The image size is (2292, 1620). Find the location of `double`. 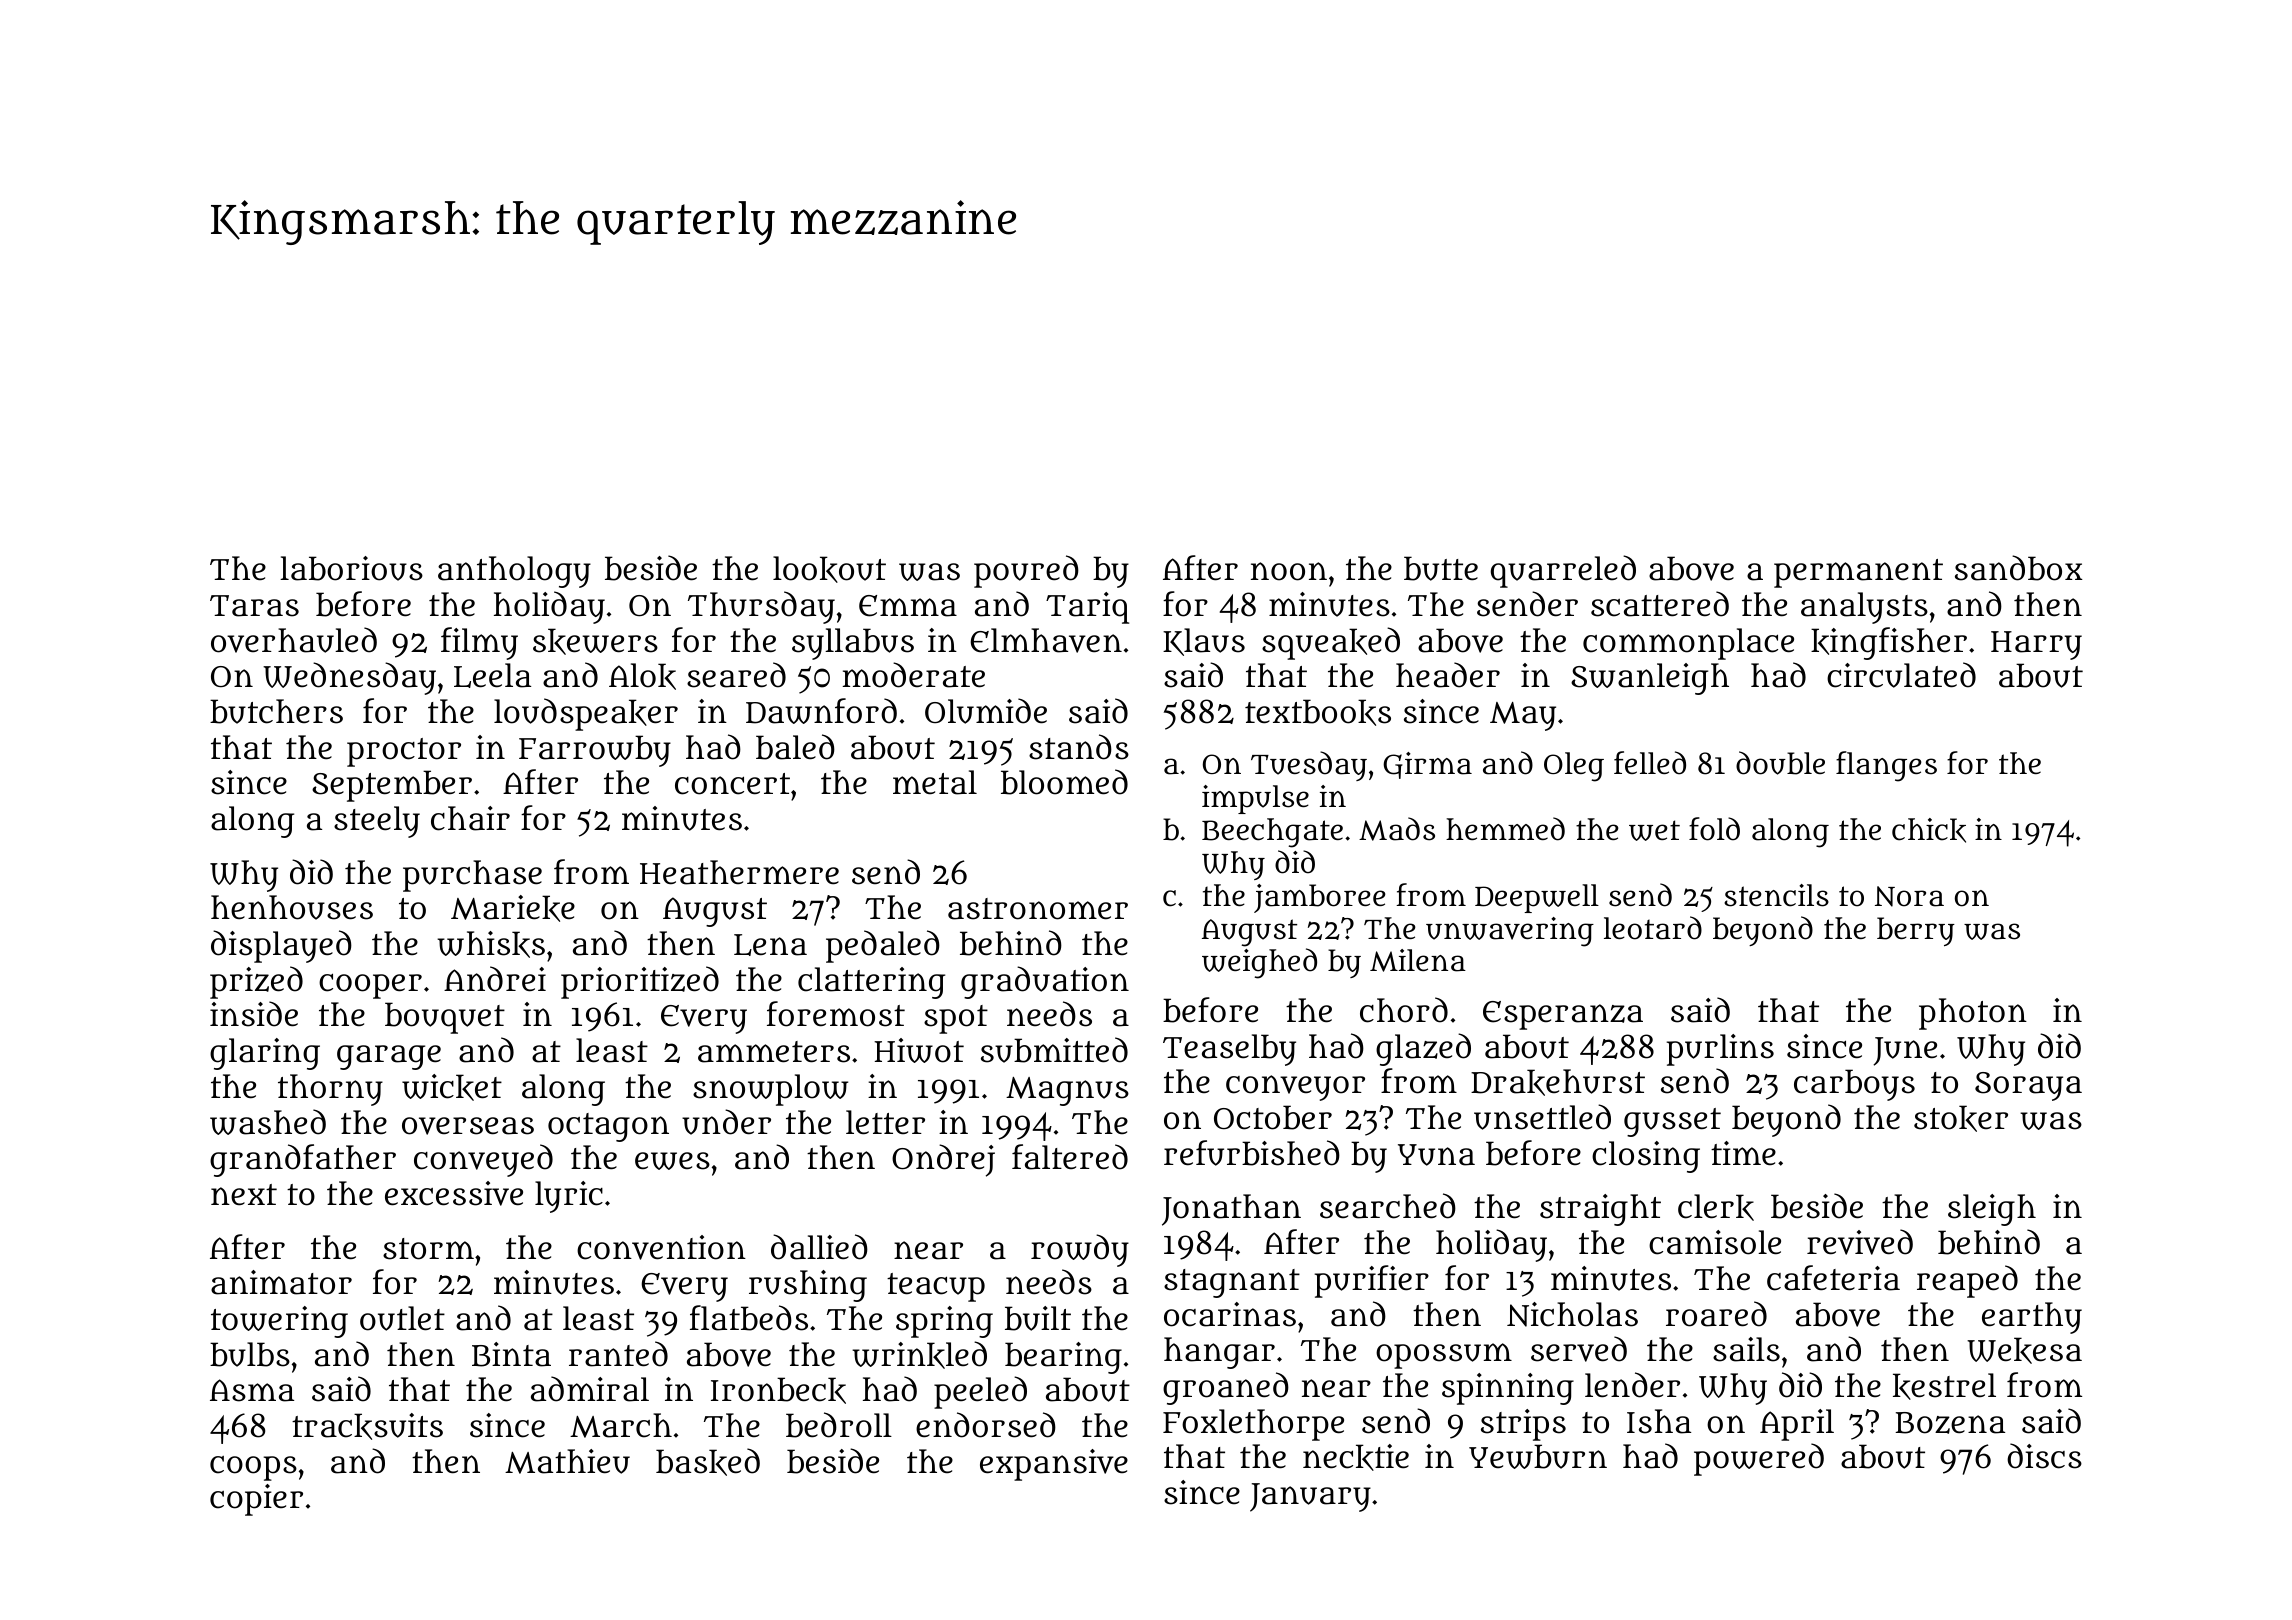

double is located at coordinates (1780, 763).
